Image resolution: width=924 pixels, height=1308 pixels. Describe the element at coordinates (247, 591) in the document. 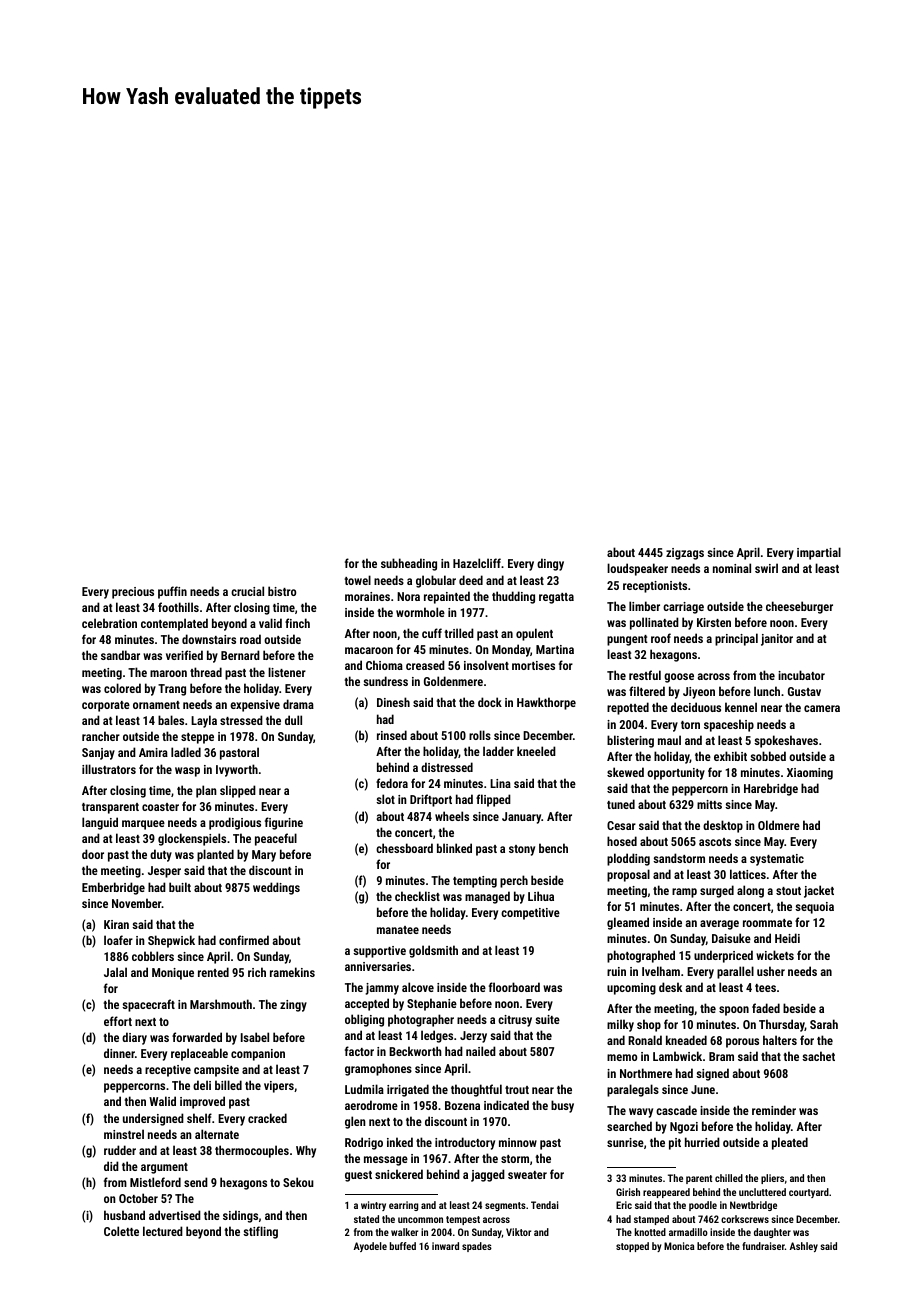

I see `crucial` at that location.
